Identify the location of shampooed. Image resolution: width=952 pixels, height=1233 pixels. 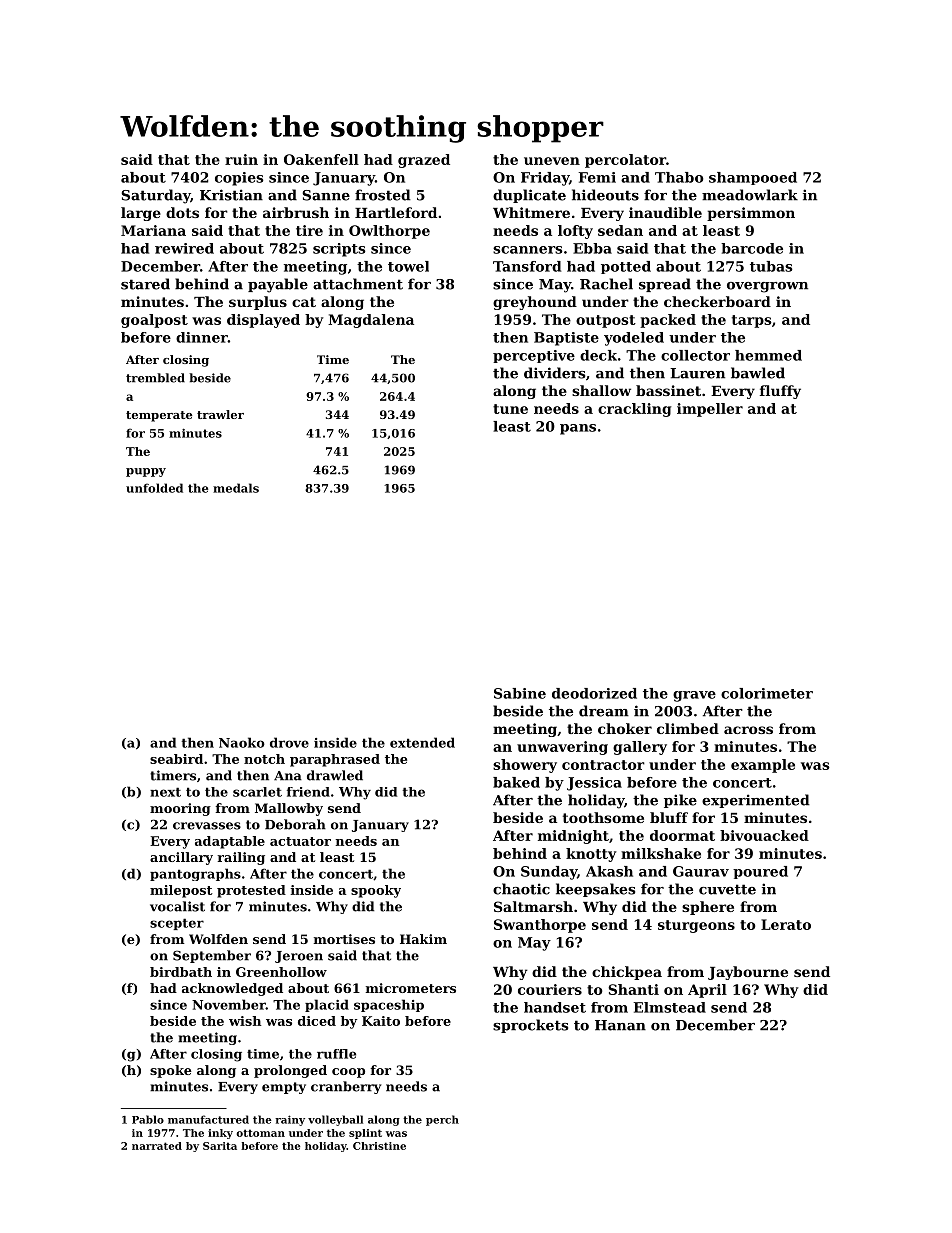
(753, 178).
